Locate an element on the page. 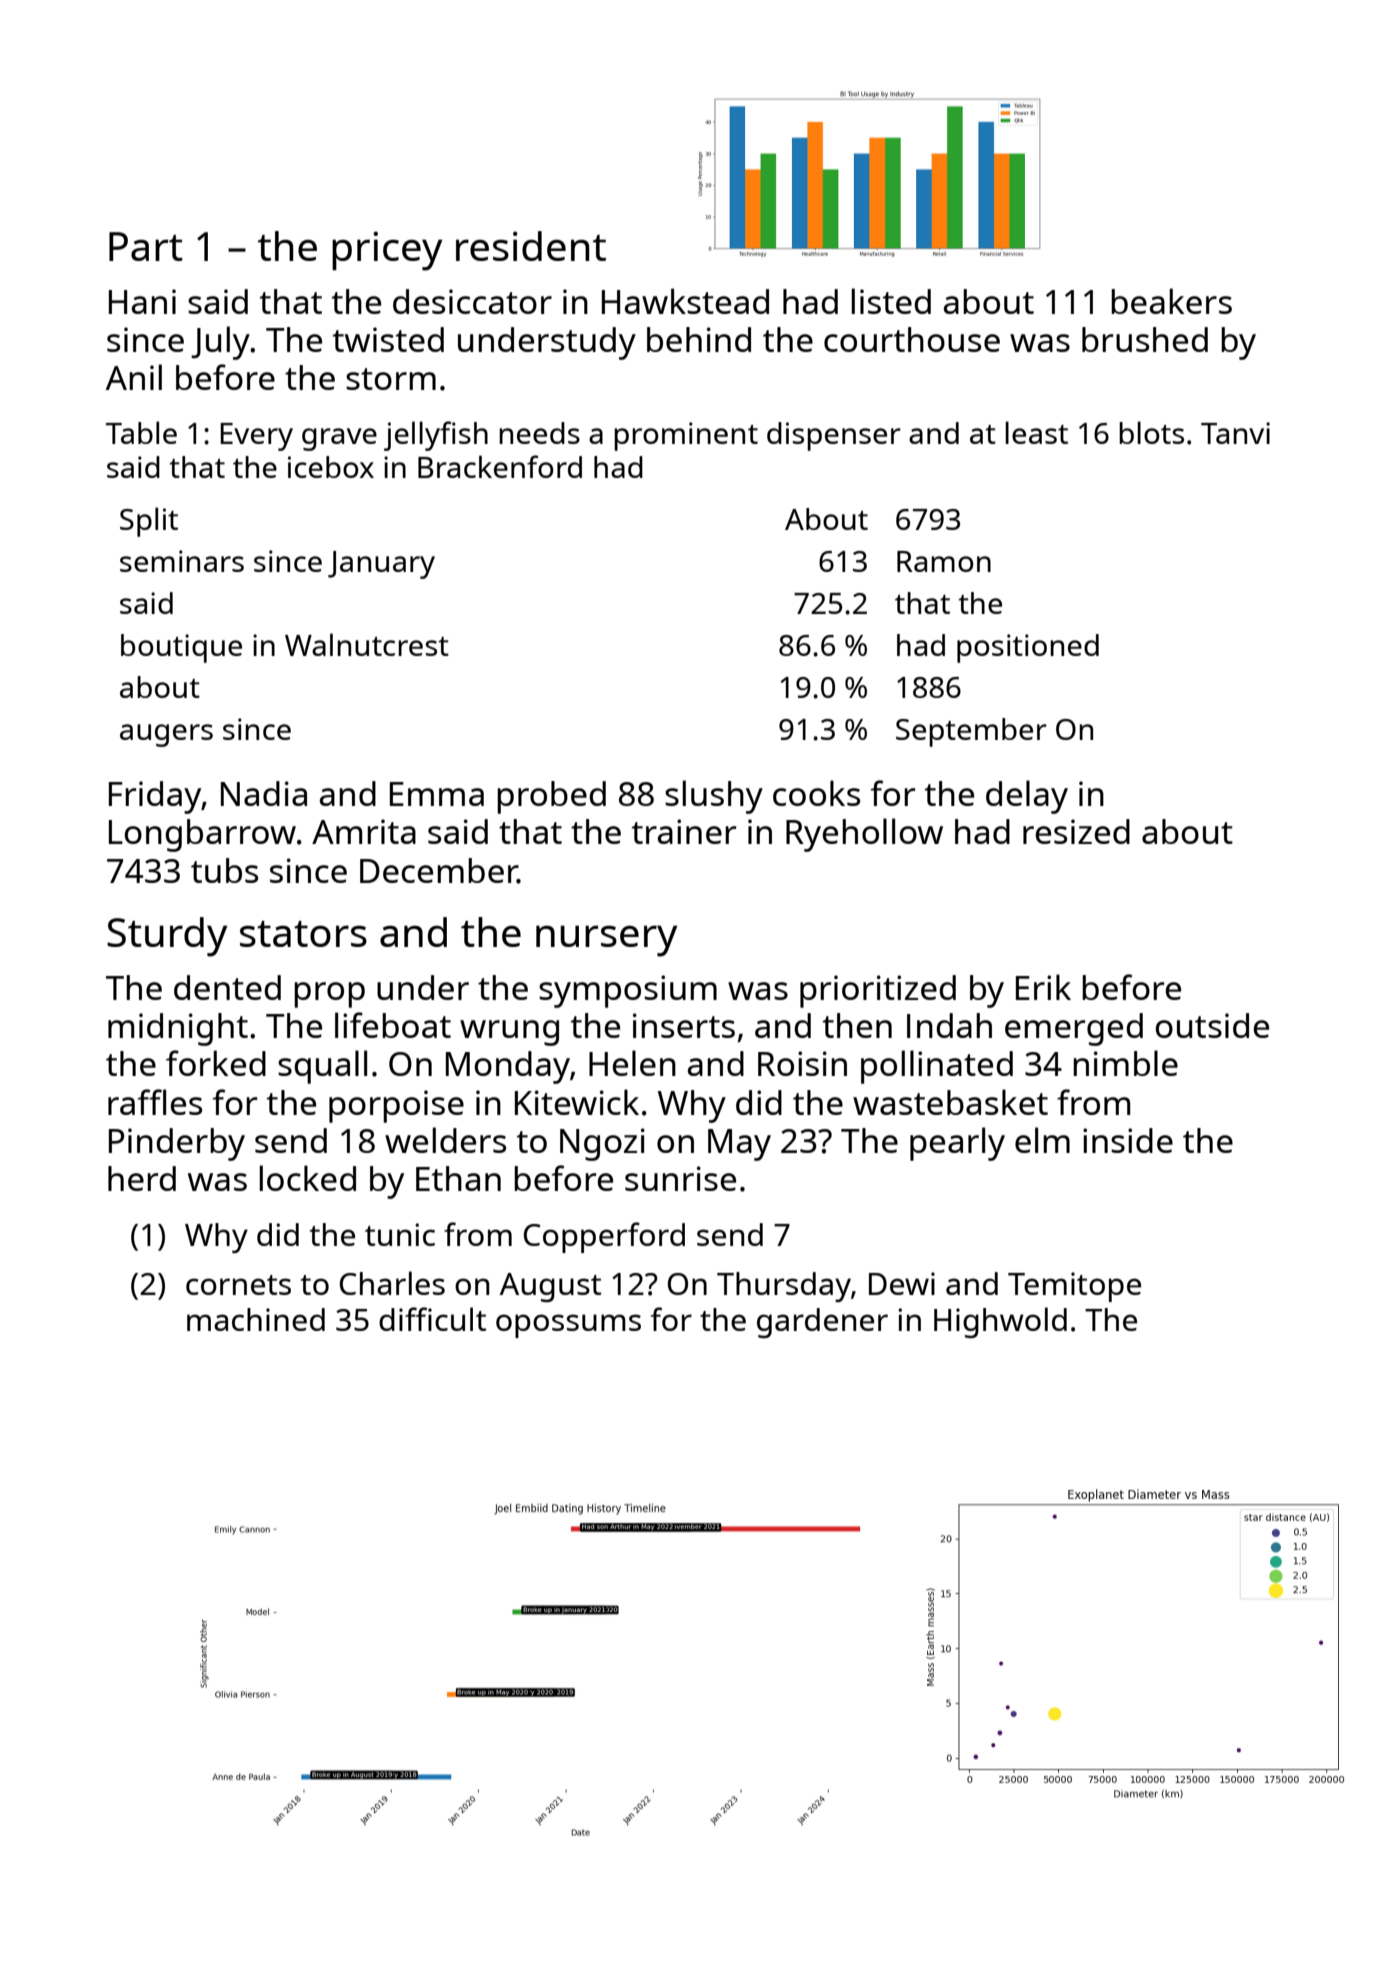  outside is located at coordinates (1212, 1025).
